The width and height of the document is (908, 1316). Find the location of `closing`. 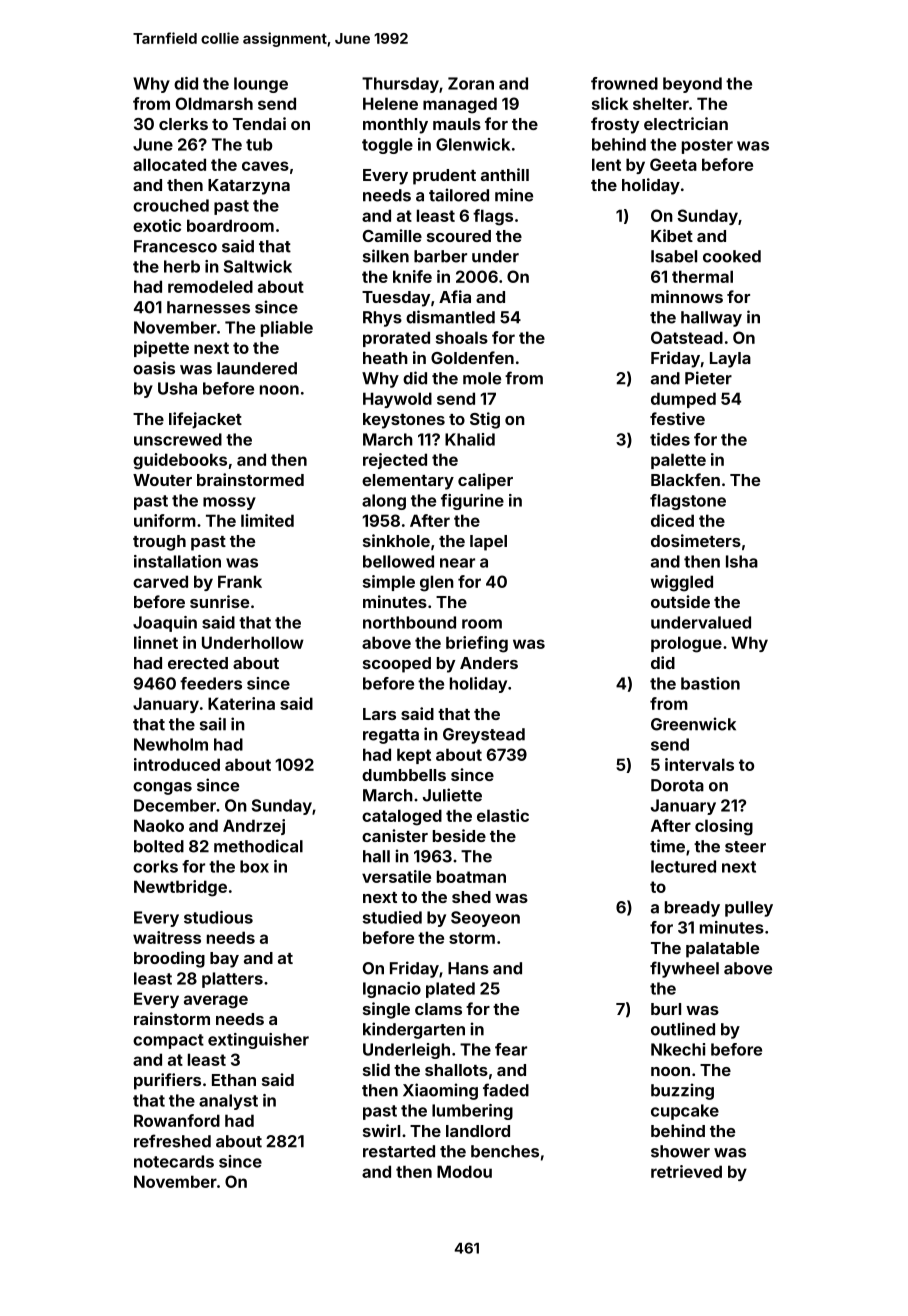

closing is located at coordinates (724, 827).
